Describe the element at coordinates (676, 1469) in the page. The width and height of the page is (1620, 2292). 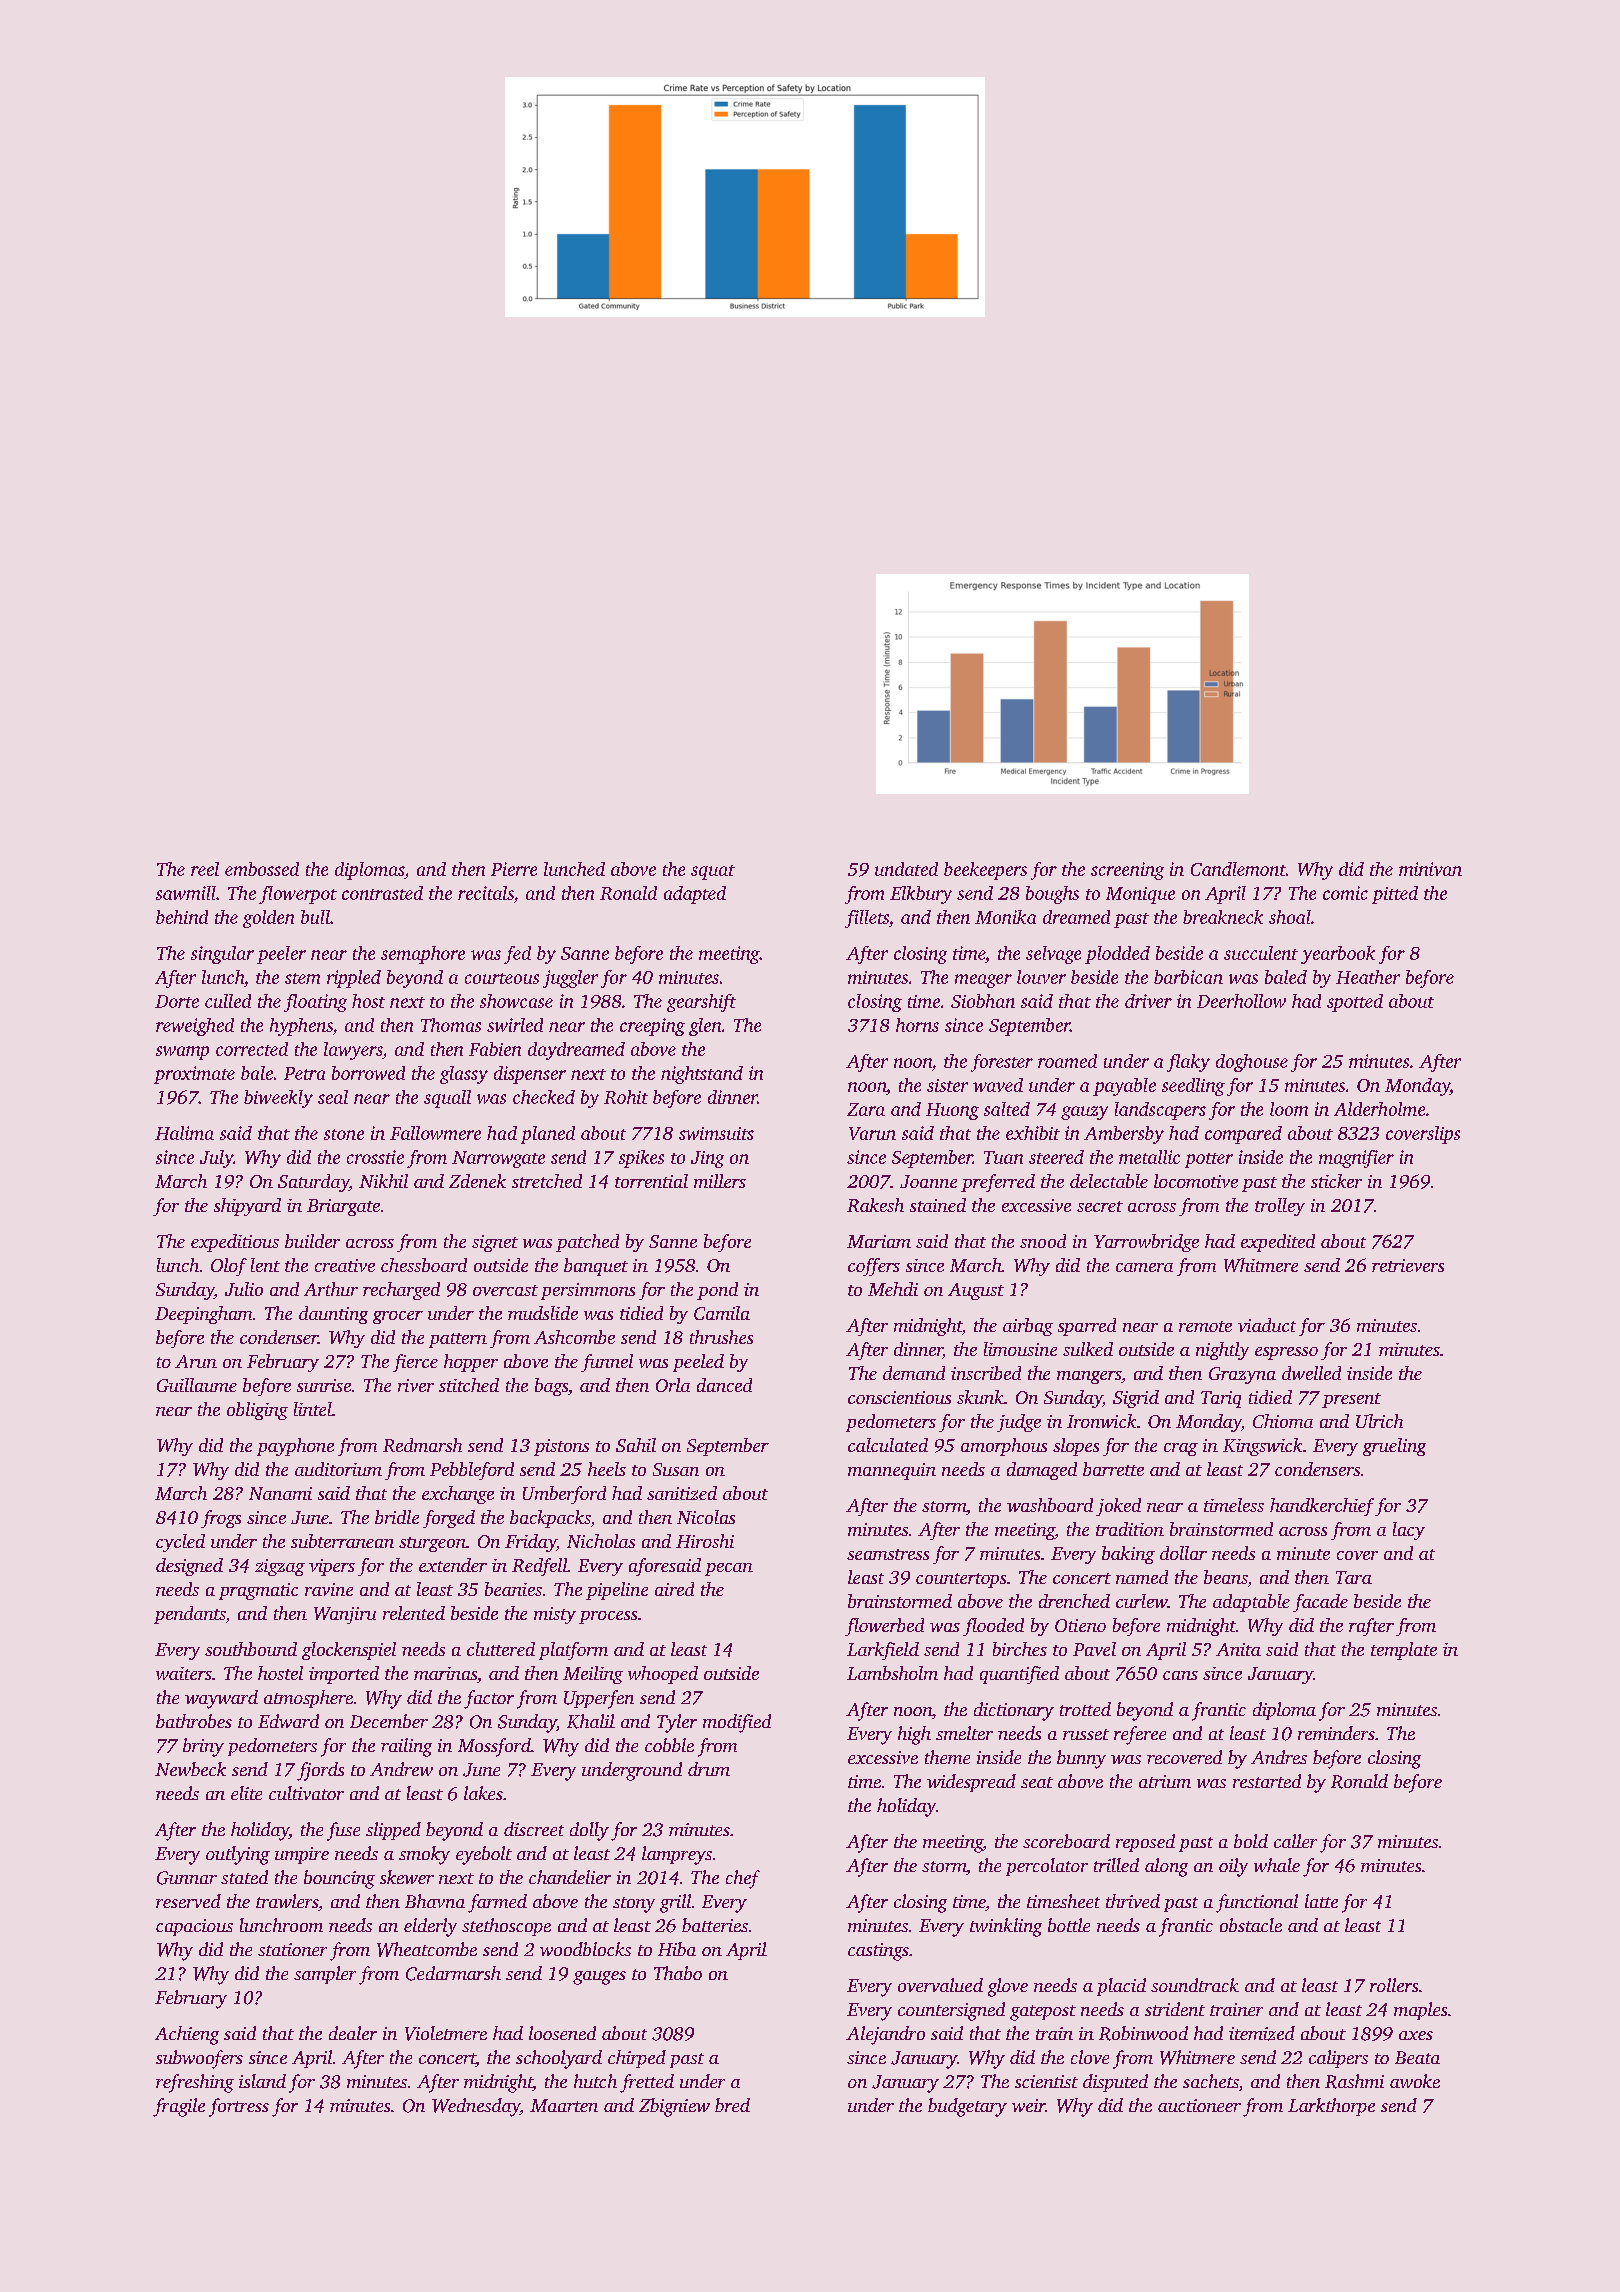
I see `Susan` at that location.
